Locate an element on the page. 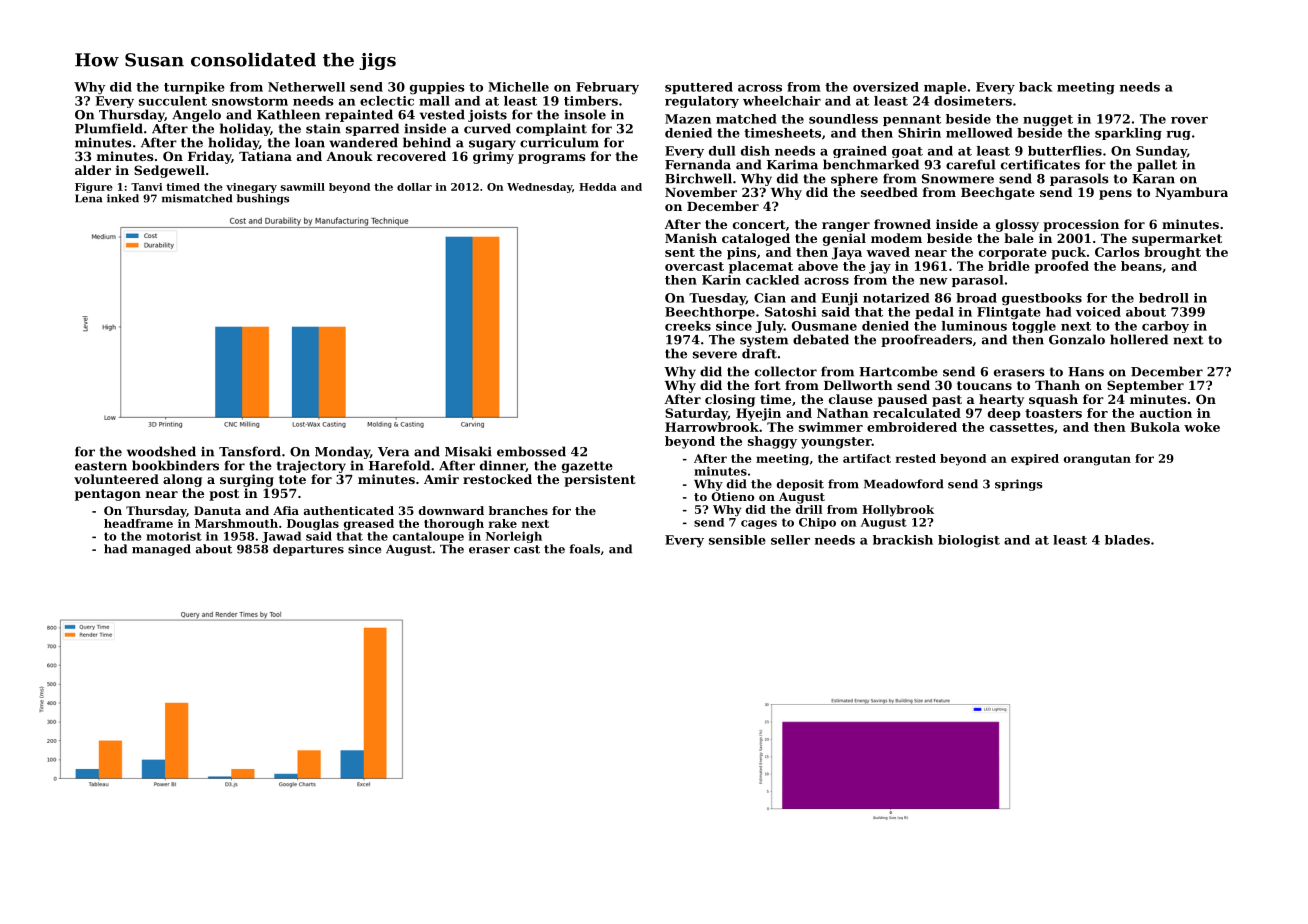  bedroll is located at coordinates (1164, 298).
